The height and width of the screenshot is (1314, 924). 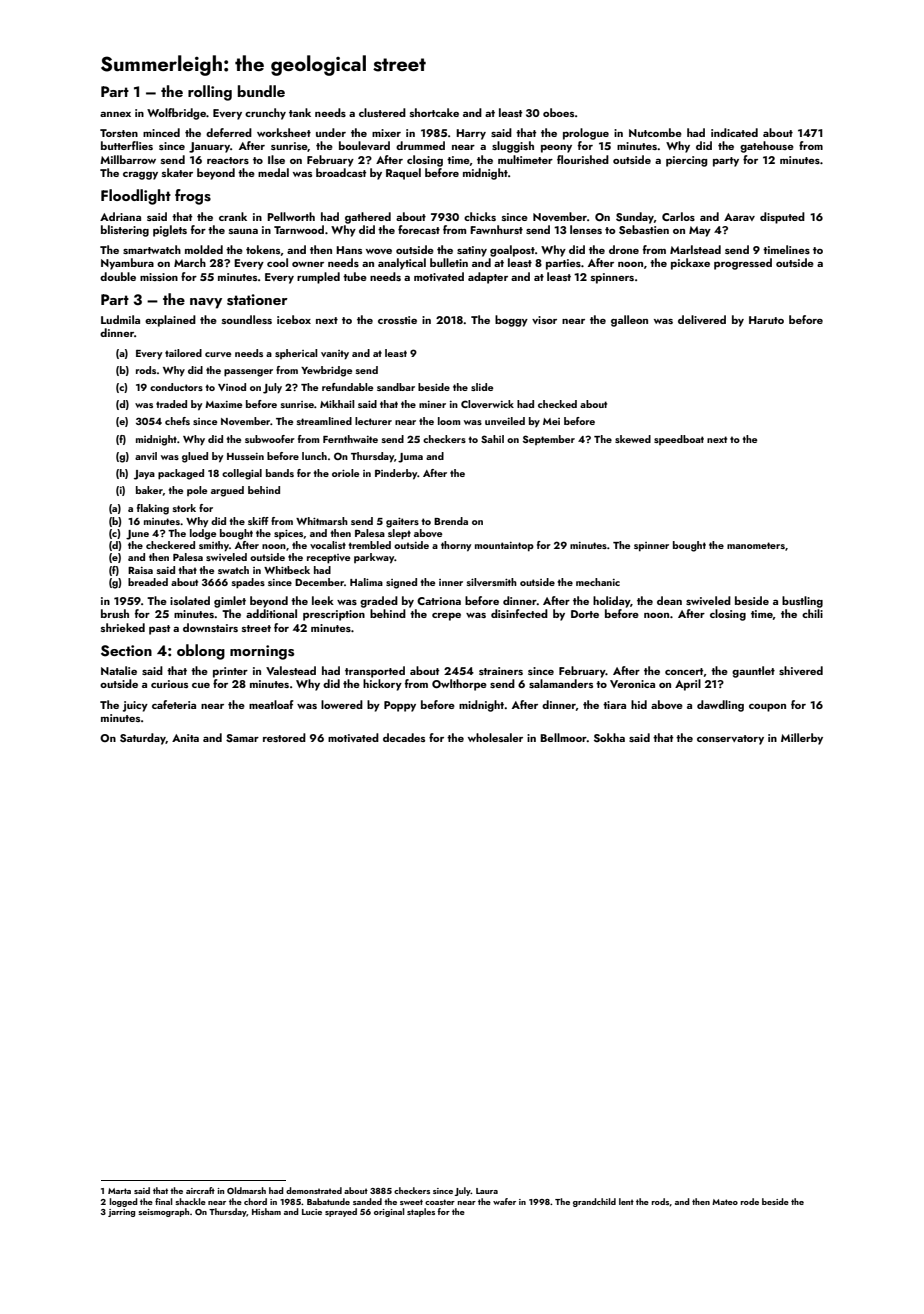 I want to click on Nutcombe, so click(x=655, y=132).
